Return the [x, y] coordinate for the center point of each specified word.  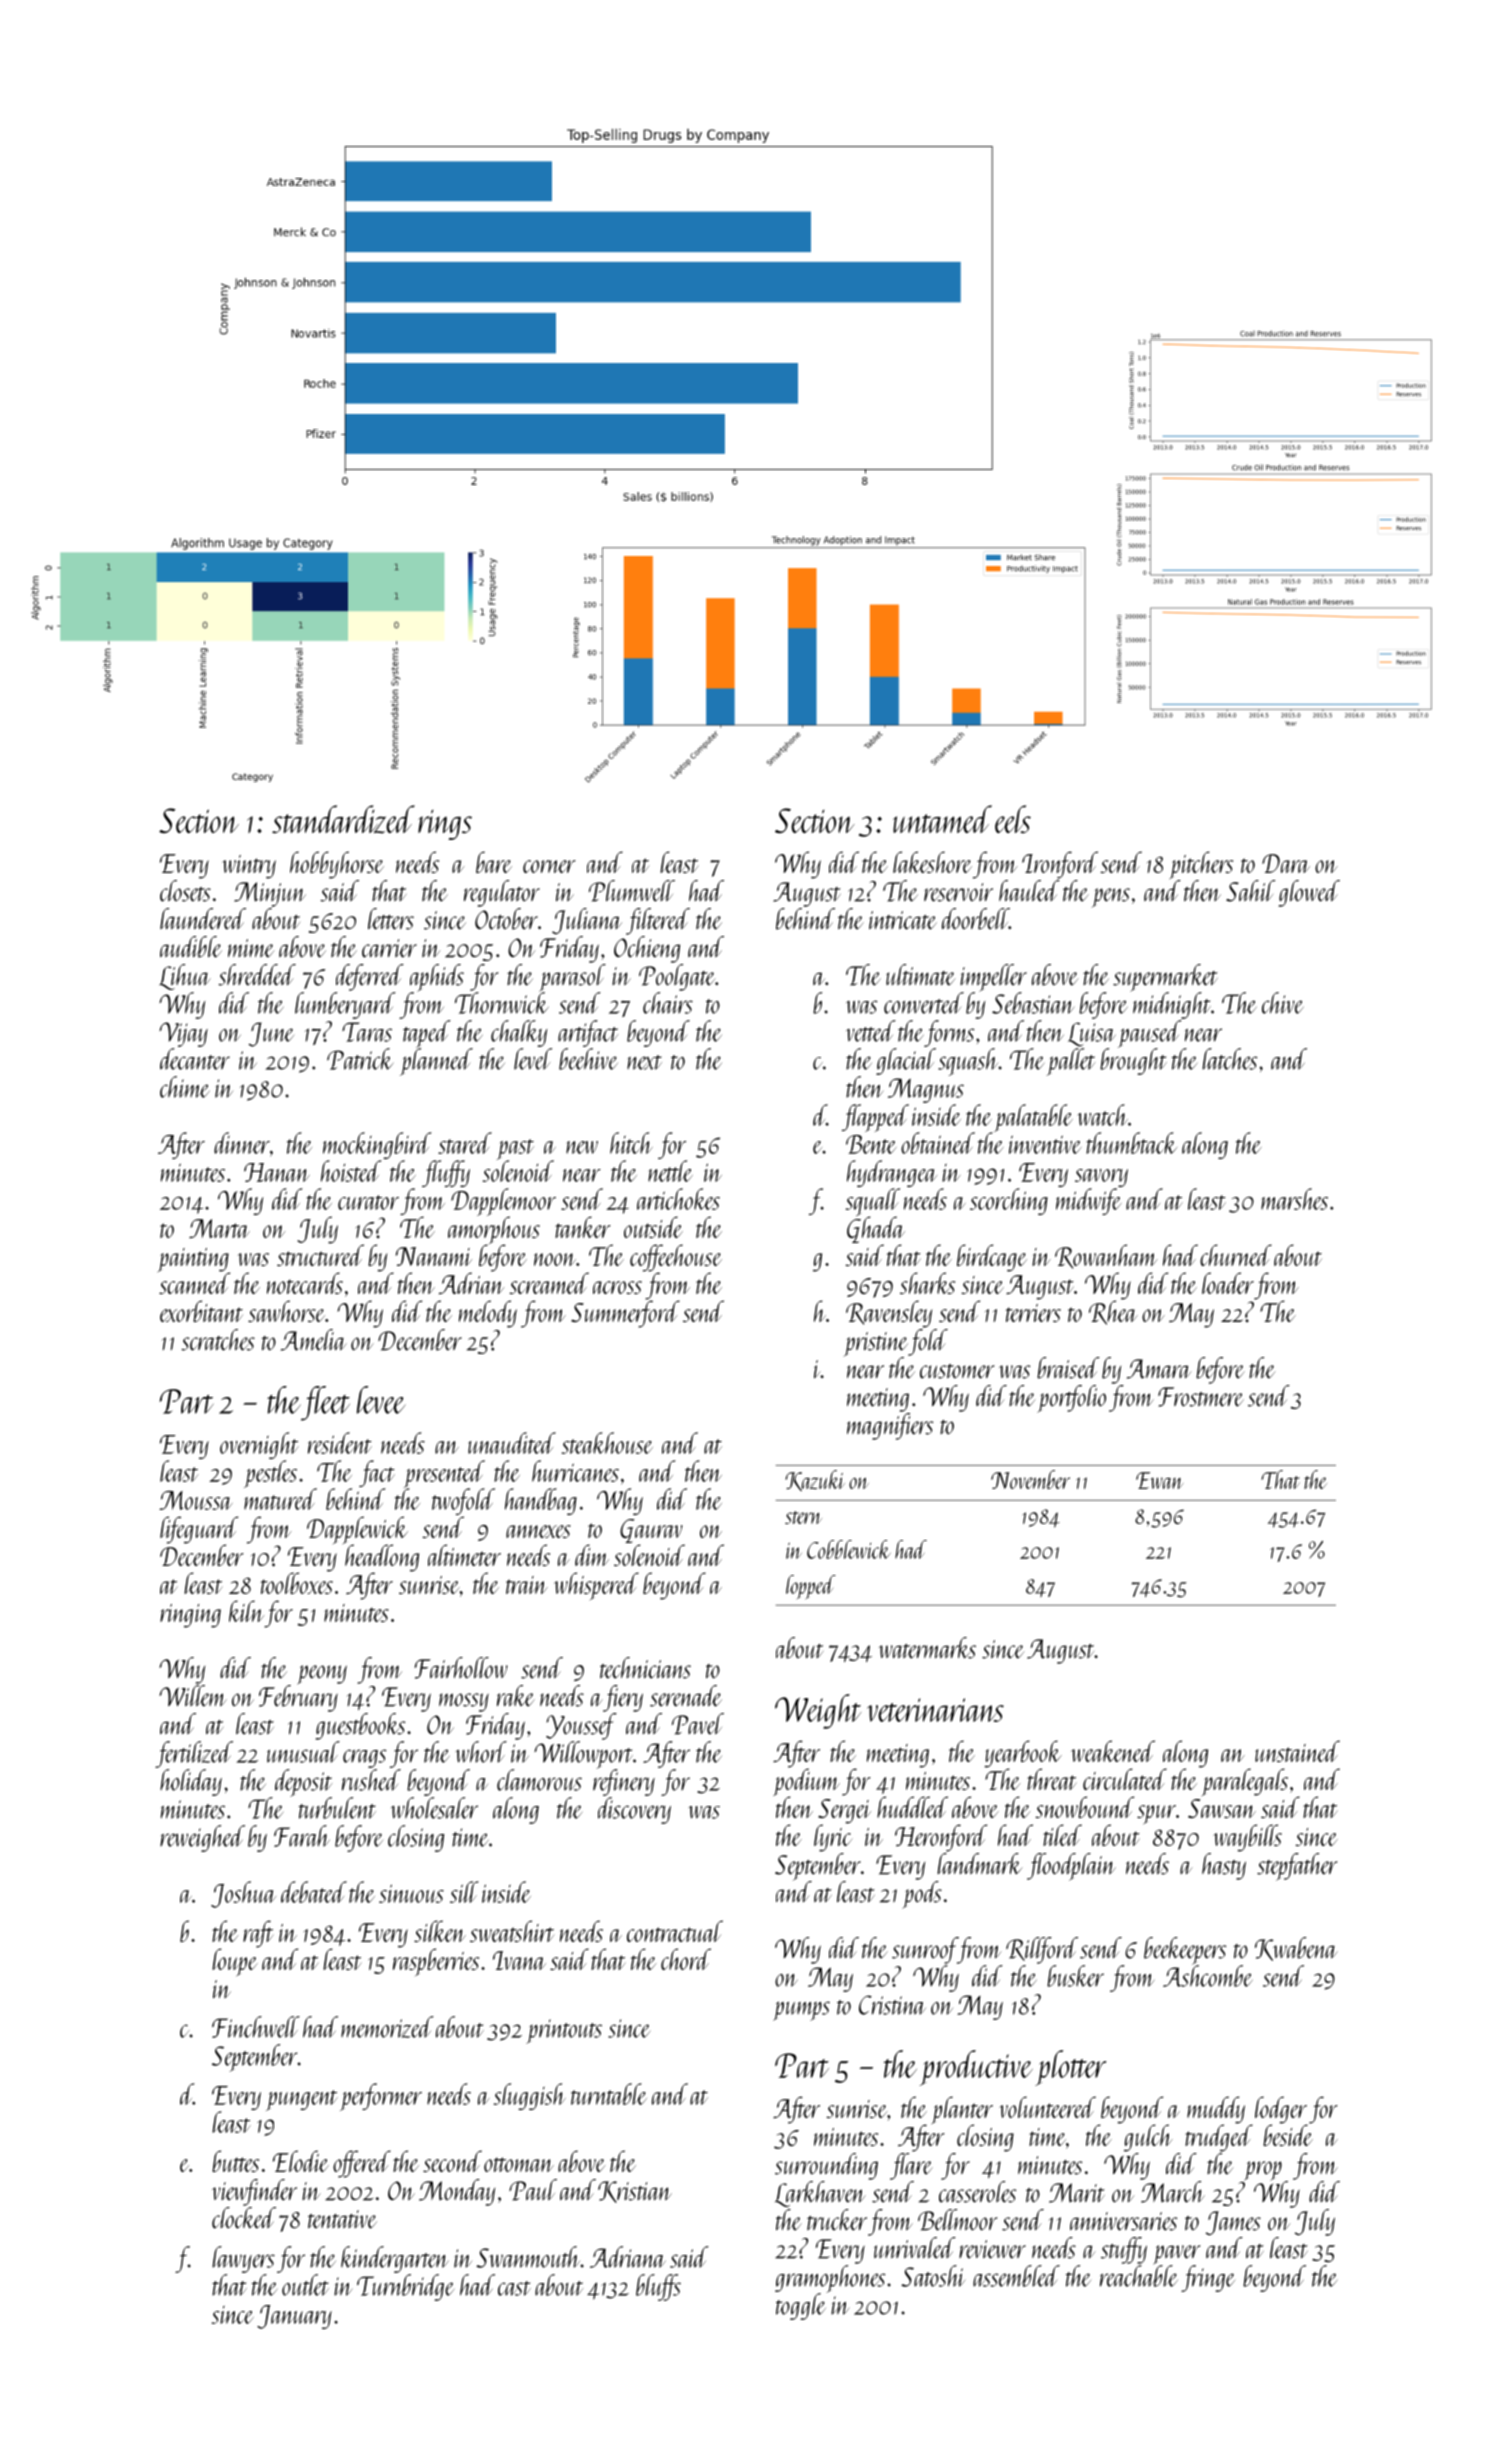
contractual [675, 1931]
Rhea [1113, 1312]
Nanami [434, 1256]
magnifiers [890, 1426]
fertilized [194, 1754]
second [452, 2161]
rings [445, 825]
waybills [1247, 1838]
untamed [942, 819]
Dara [1286, 863]
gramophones [830, 2279]
